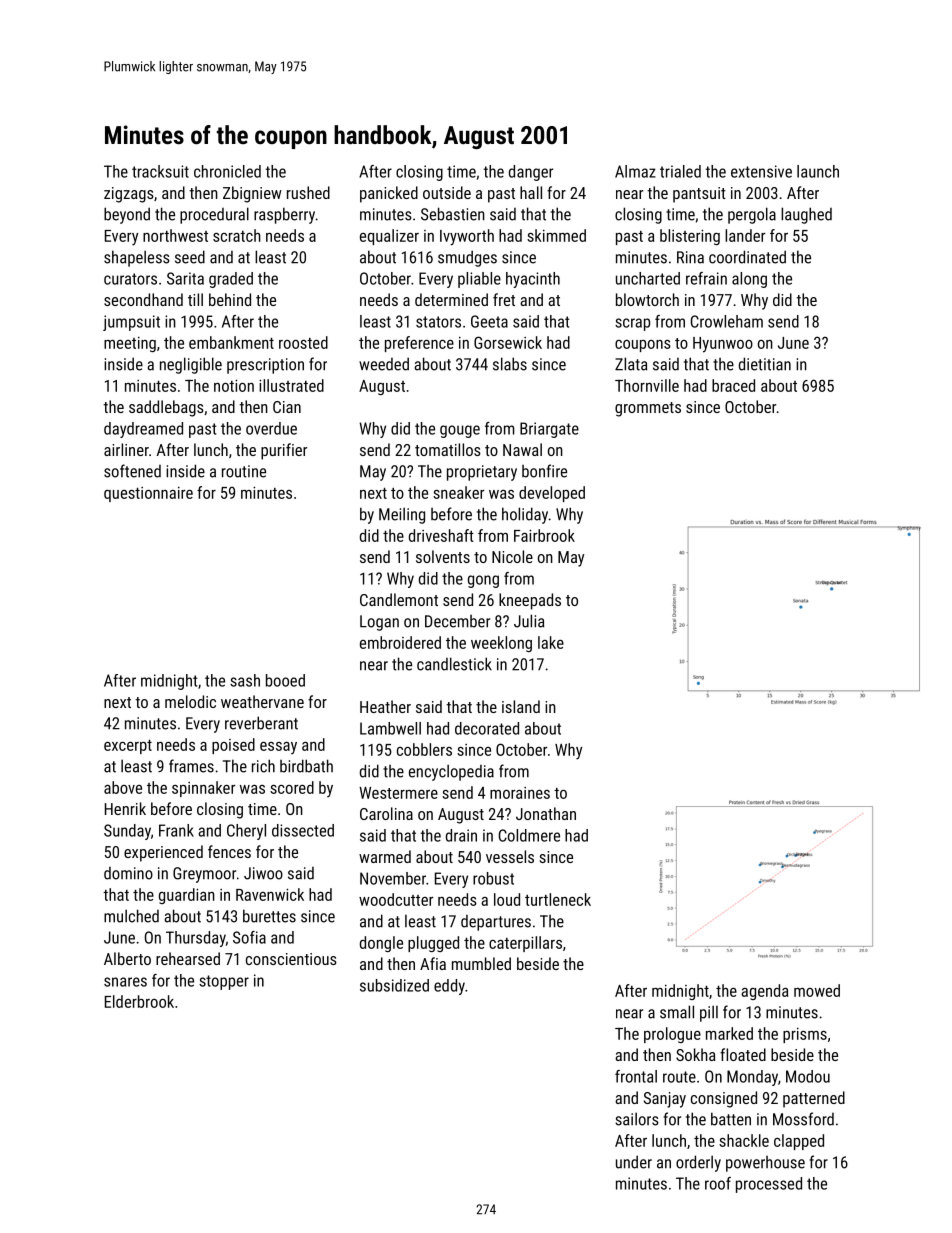 The height and width of the page is (1233, 952). What do you see at coordinates (447, 192) in the page?
I see `outside` at bounding box center [447, 192].
